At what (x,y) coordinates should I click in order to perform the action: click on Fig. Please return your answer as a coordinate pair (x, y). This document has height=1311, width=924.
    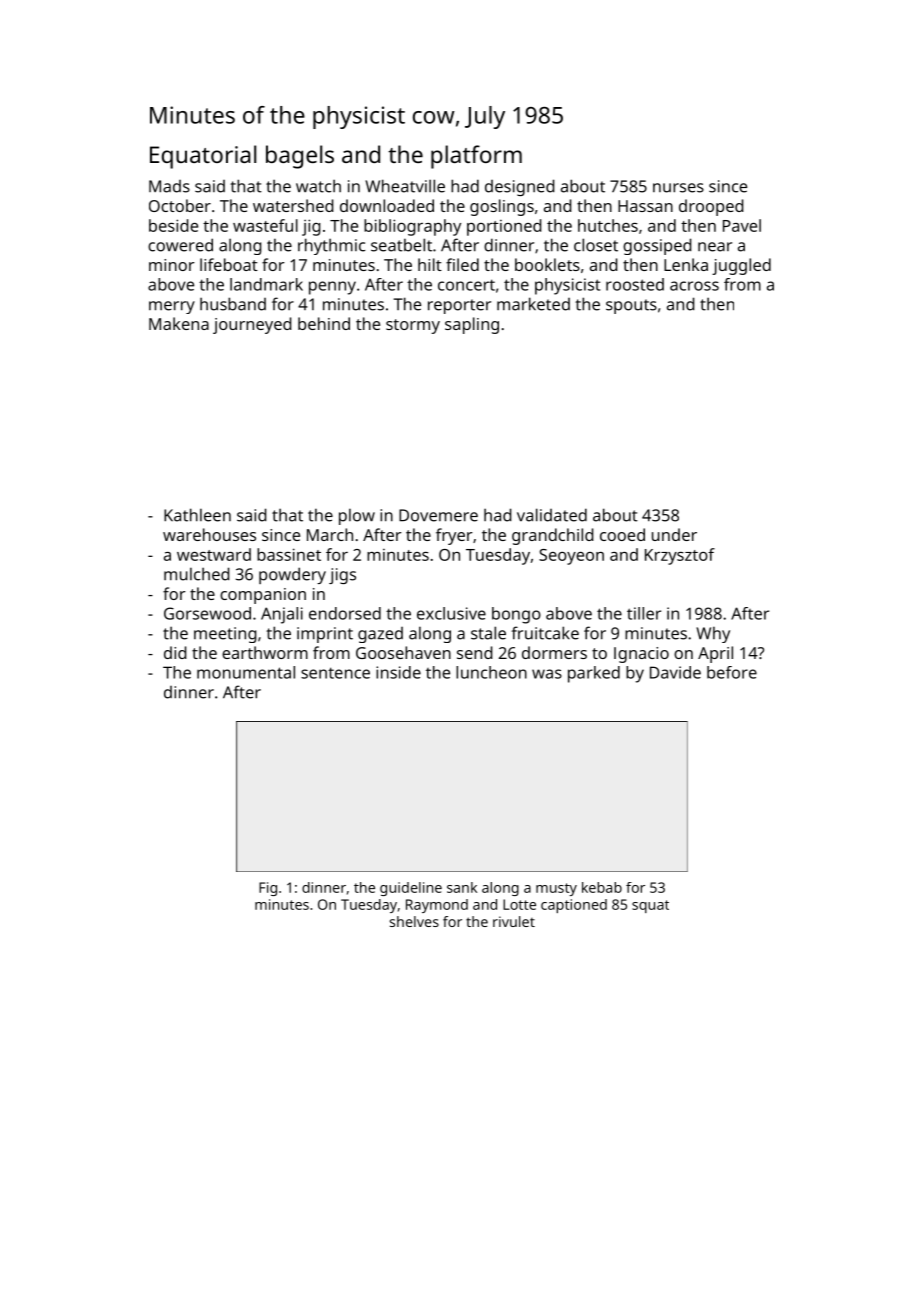
    Looking at the image, I should click on (268, 889).
